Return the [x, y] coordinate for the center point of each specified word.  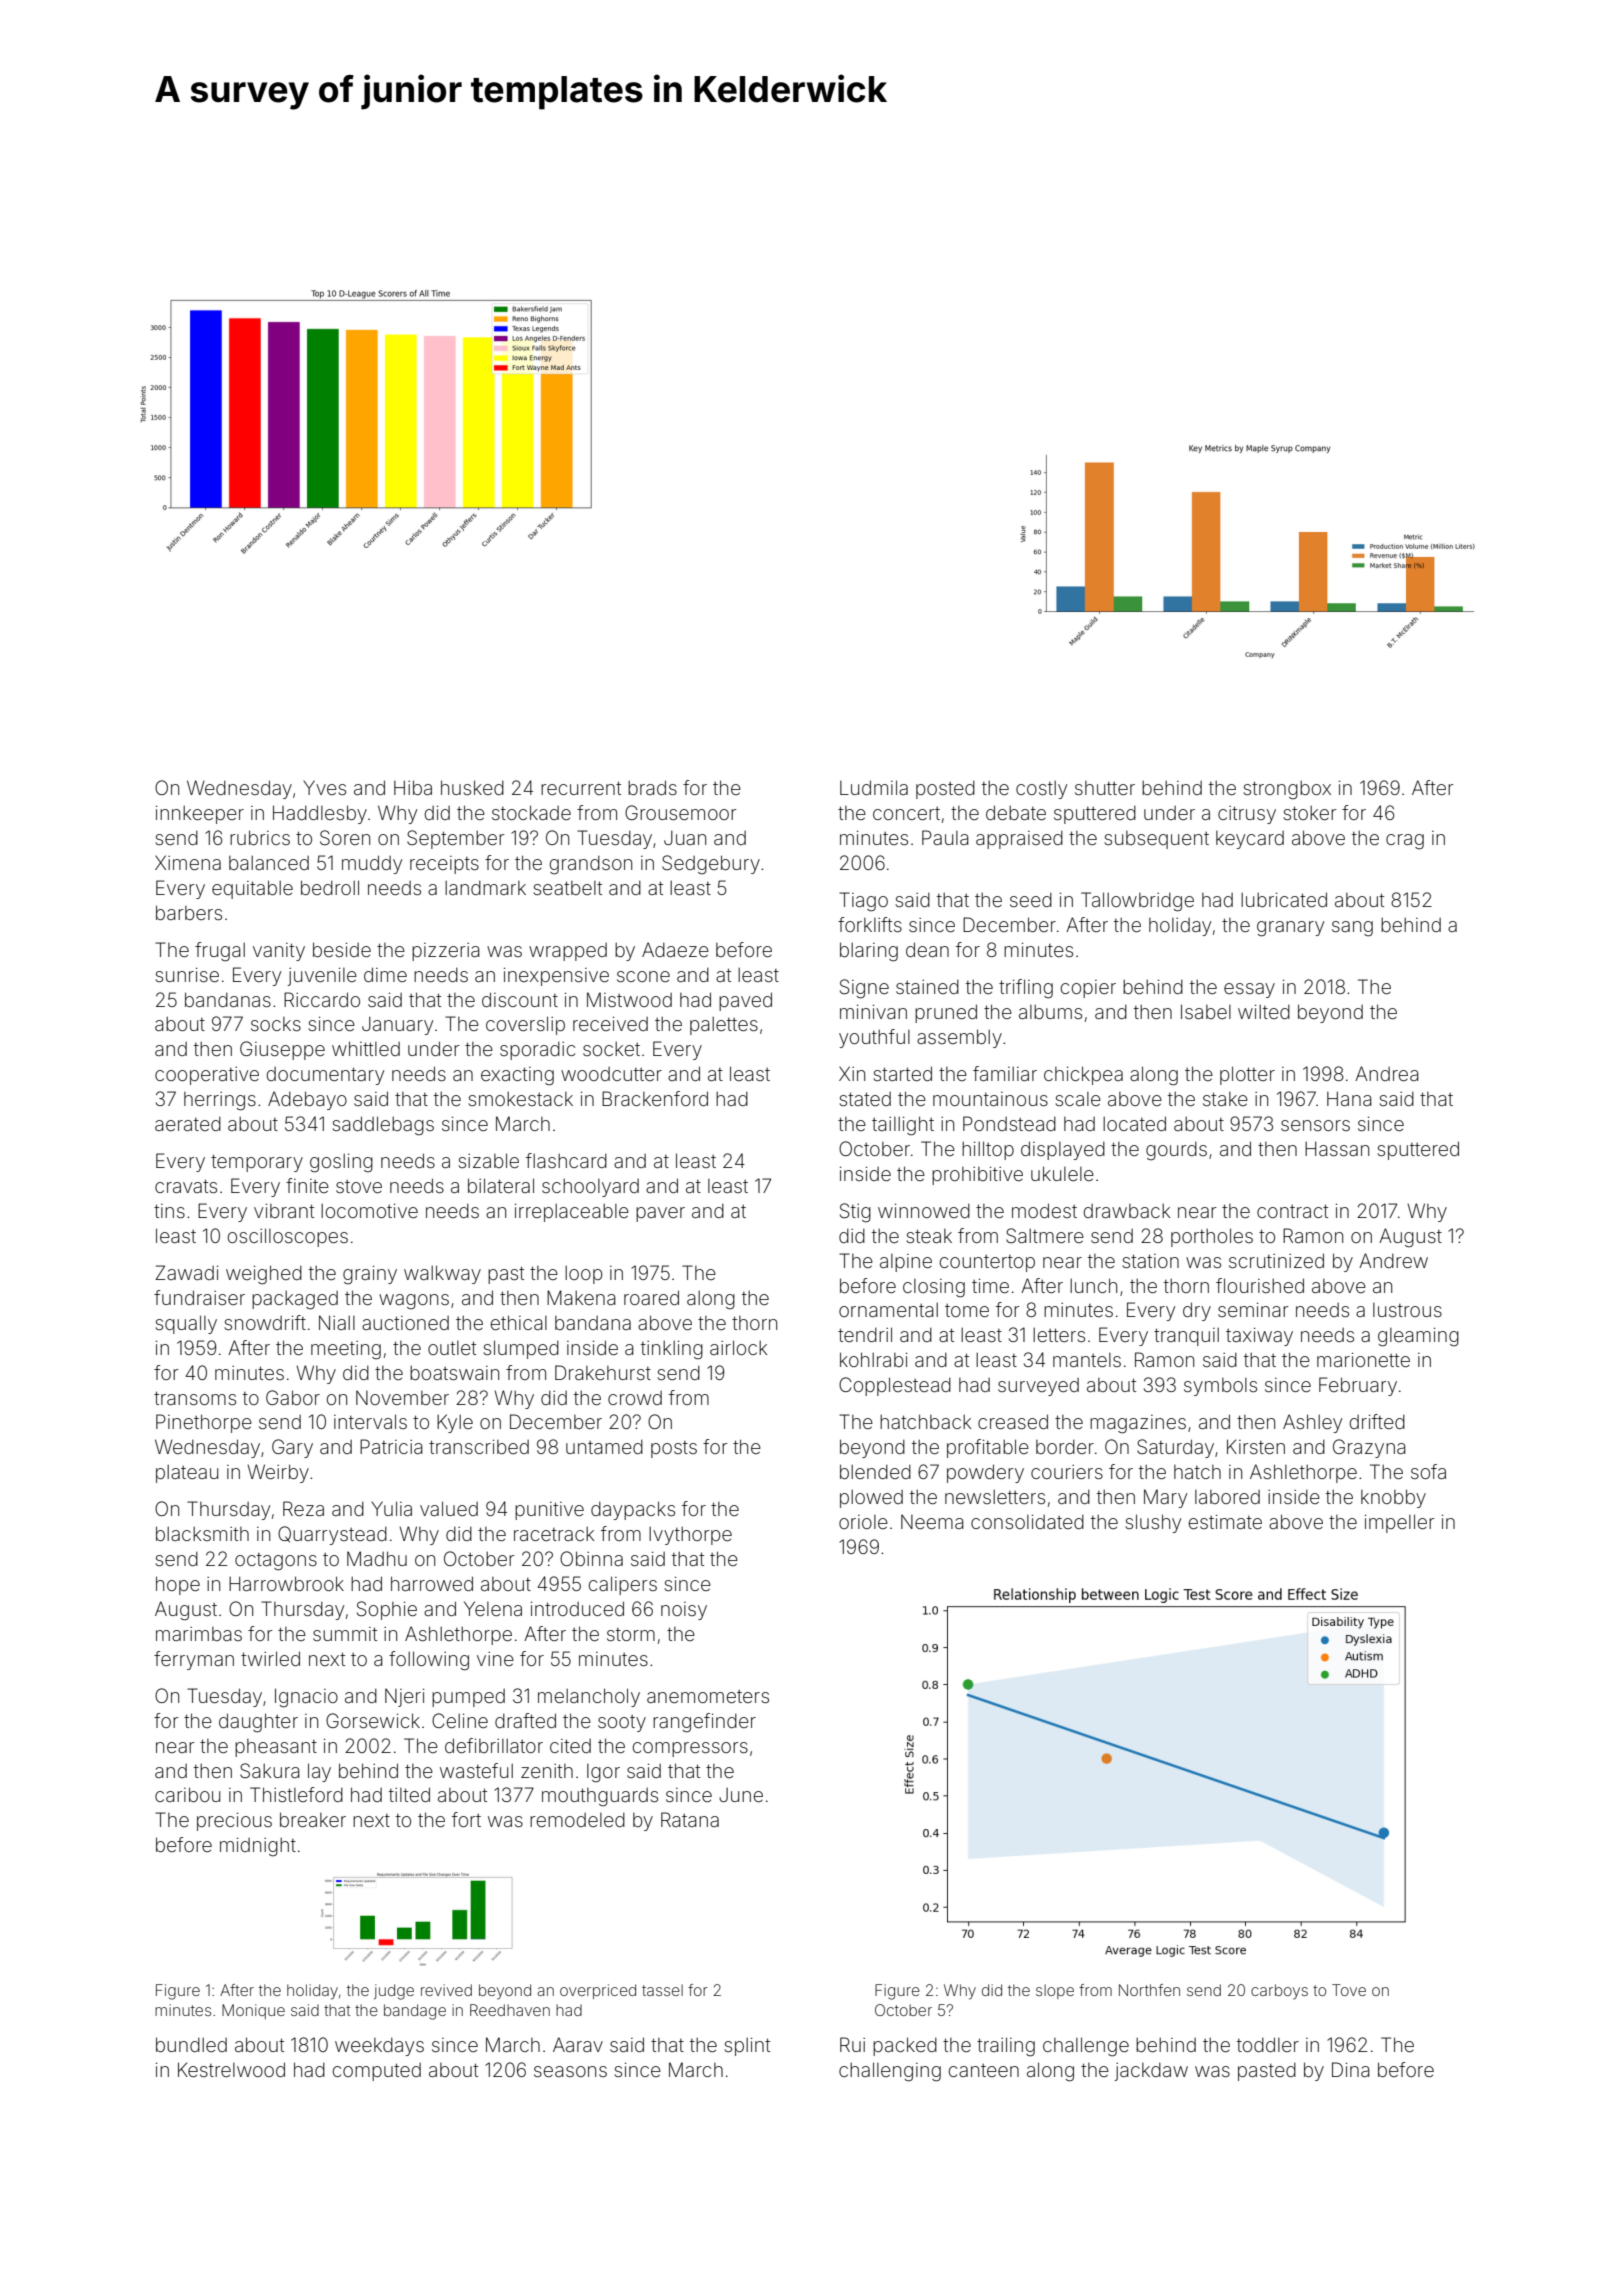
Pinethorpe [204, 1423]
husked [472, 787]
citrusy [1247, 815]
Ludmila [874, 787]
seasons [570, 2071]
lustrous [1407, 1310]
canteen [984, 2070]
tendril [865, 1334]
